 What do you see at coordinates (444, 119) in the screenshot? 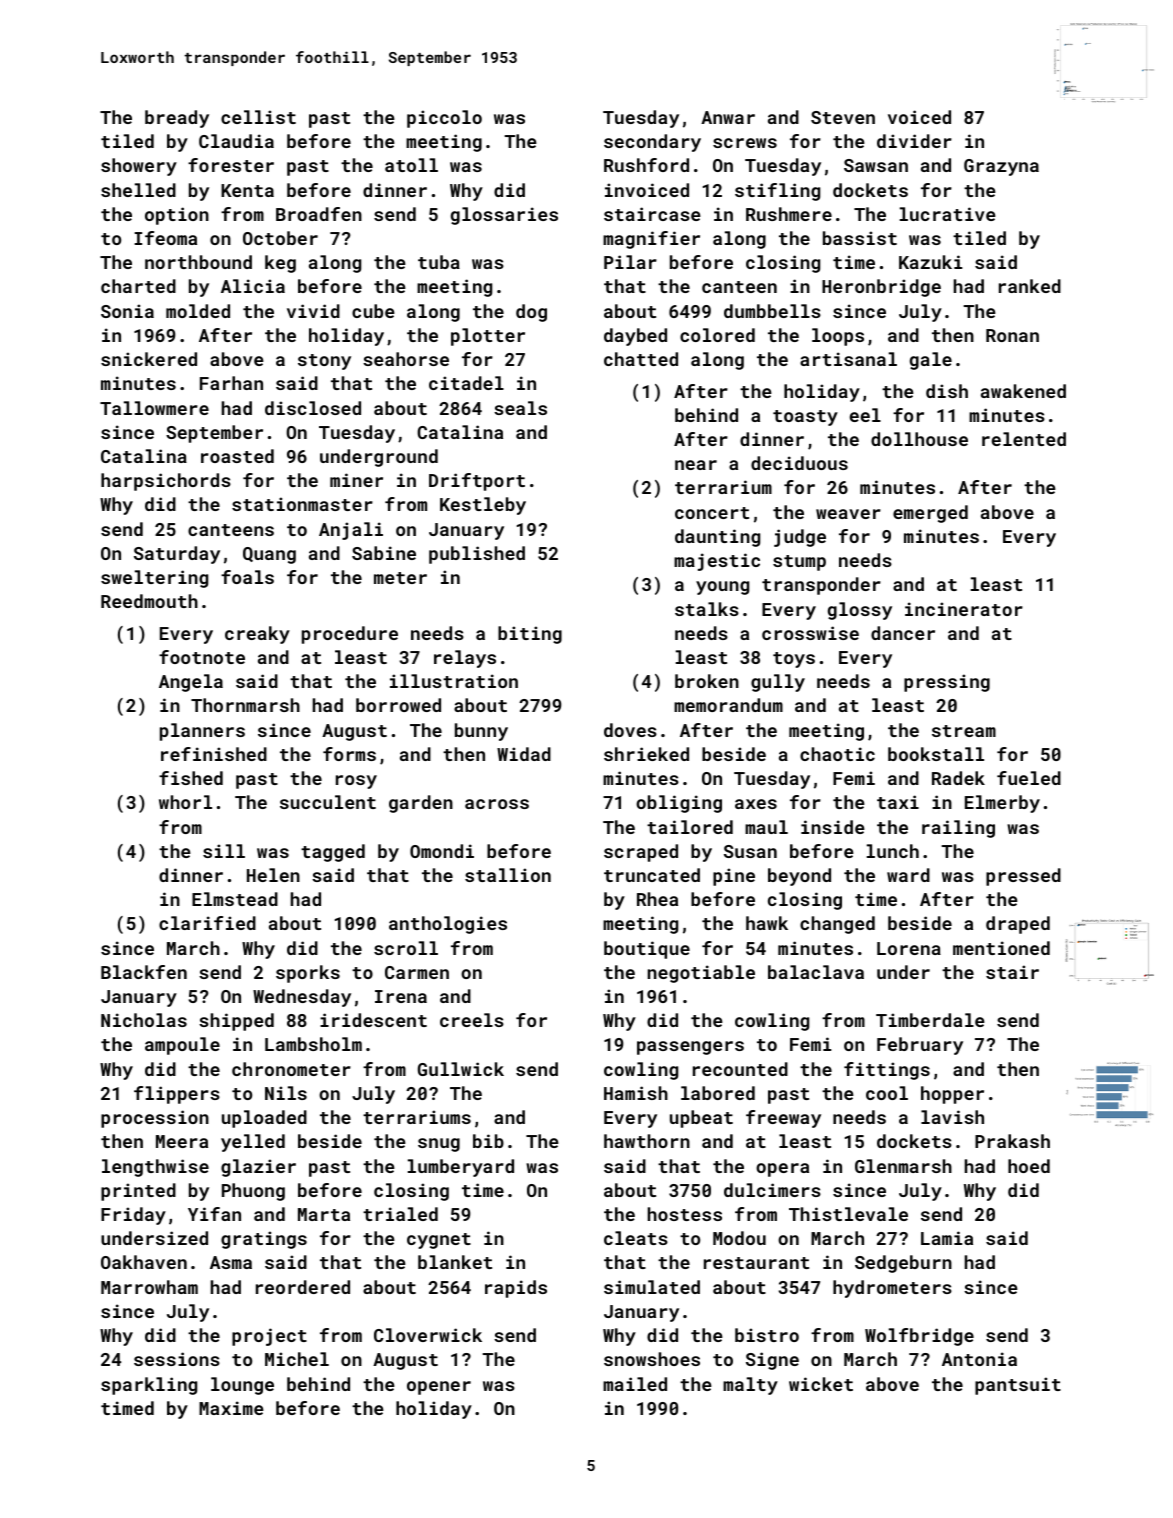
I see `piccolo` at bounding box center [444, 119].
